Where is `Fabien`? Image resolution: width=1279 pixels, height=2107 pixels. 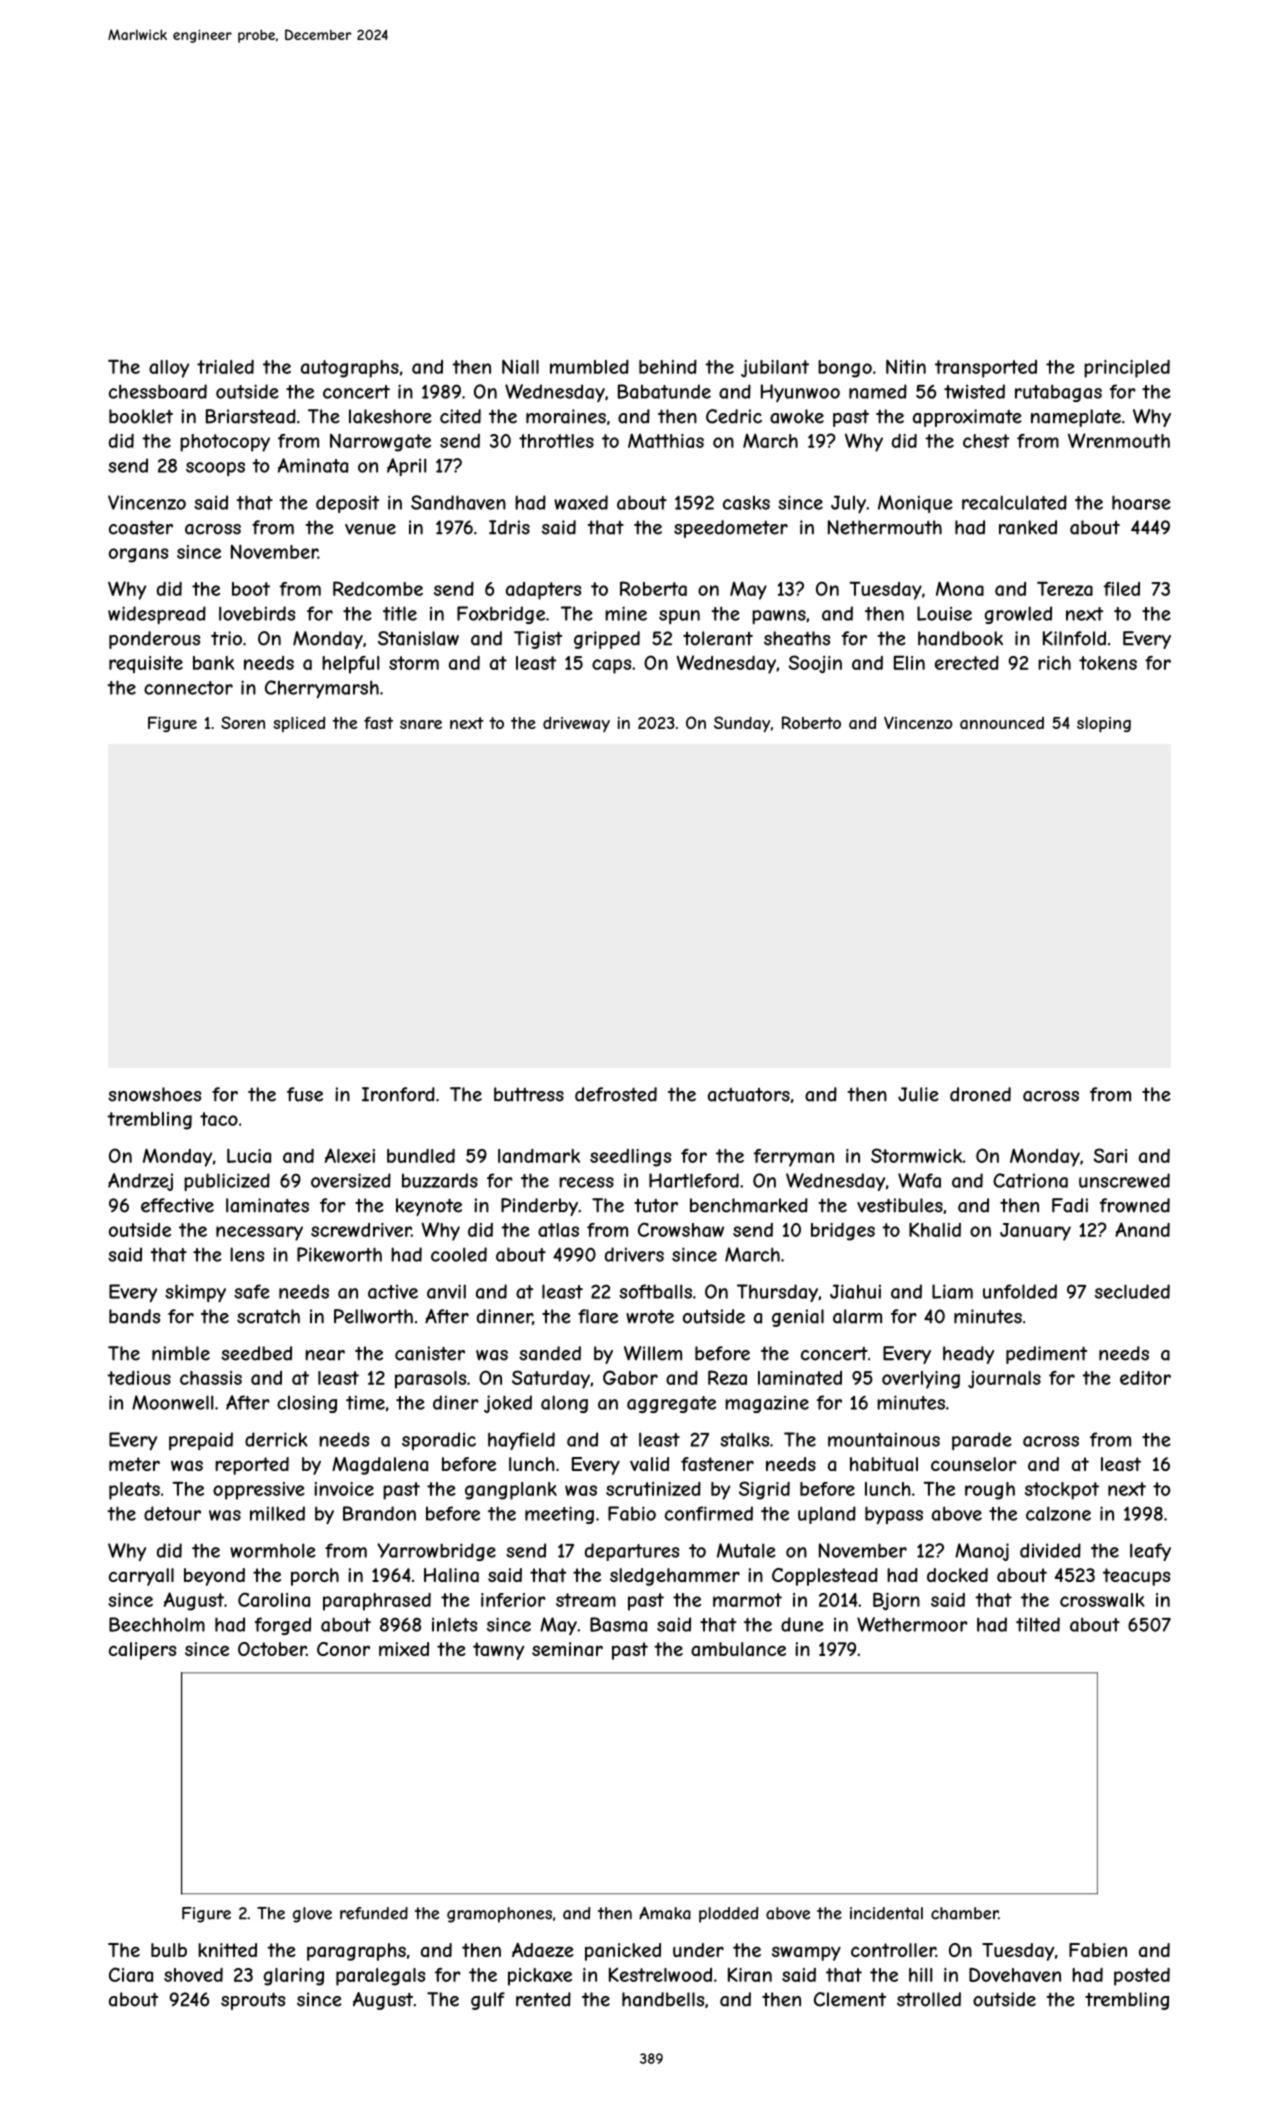 Fabien is located at coordinates (1098, 1950).
